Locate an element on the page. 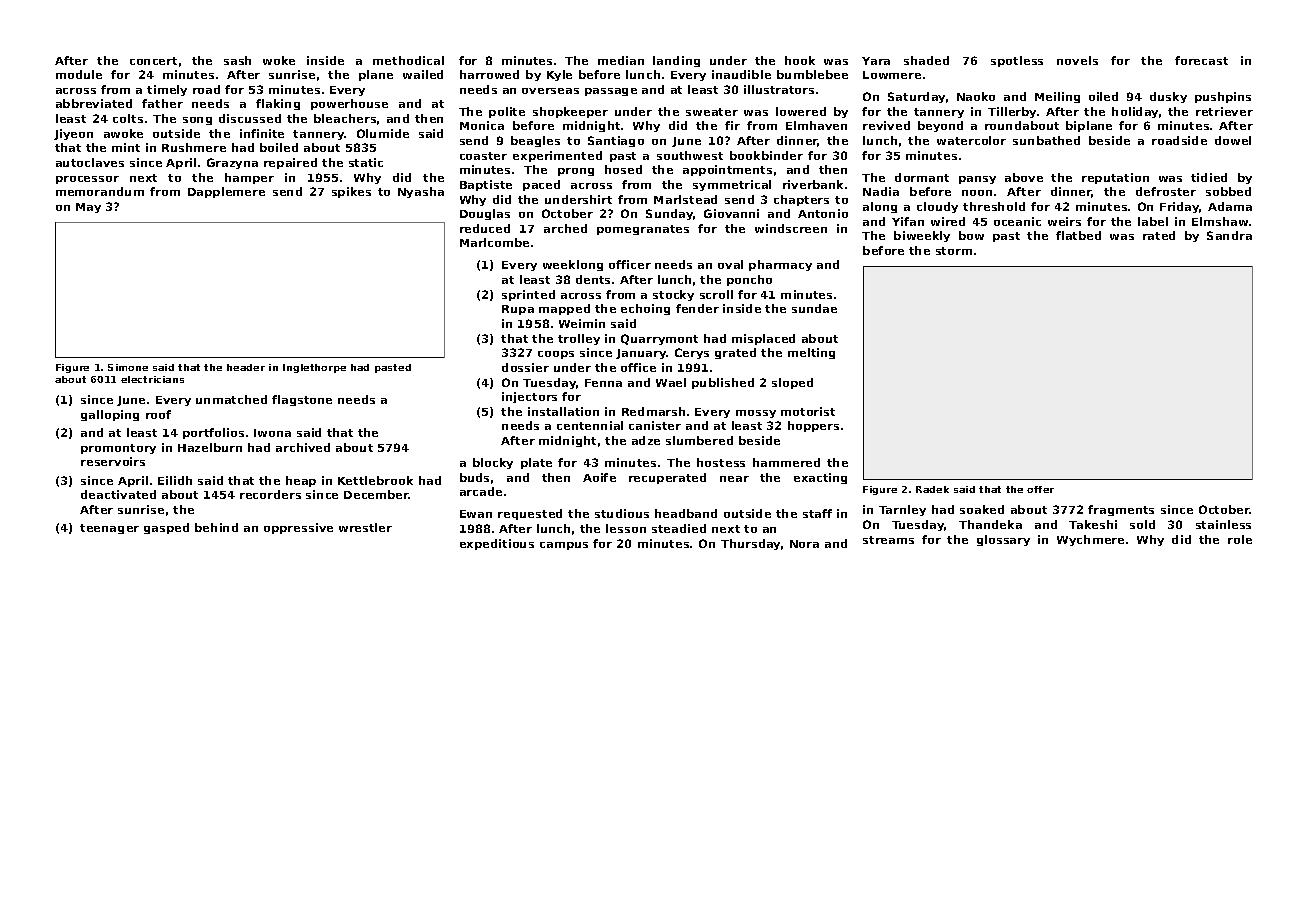  methodical is located at coordinates (408, 60).
